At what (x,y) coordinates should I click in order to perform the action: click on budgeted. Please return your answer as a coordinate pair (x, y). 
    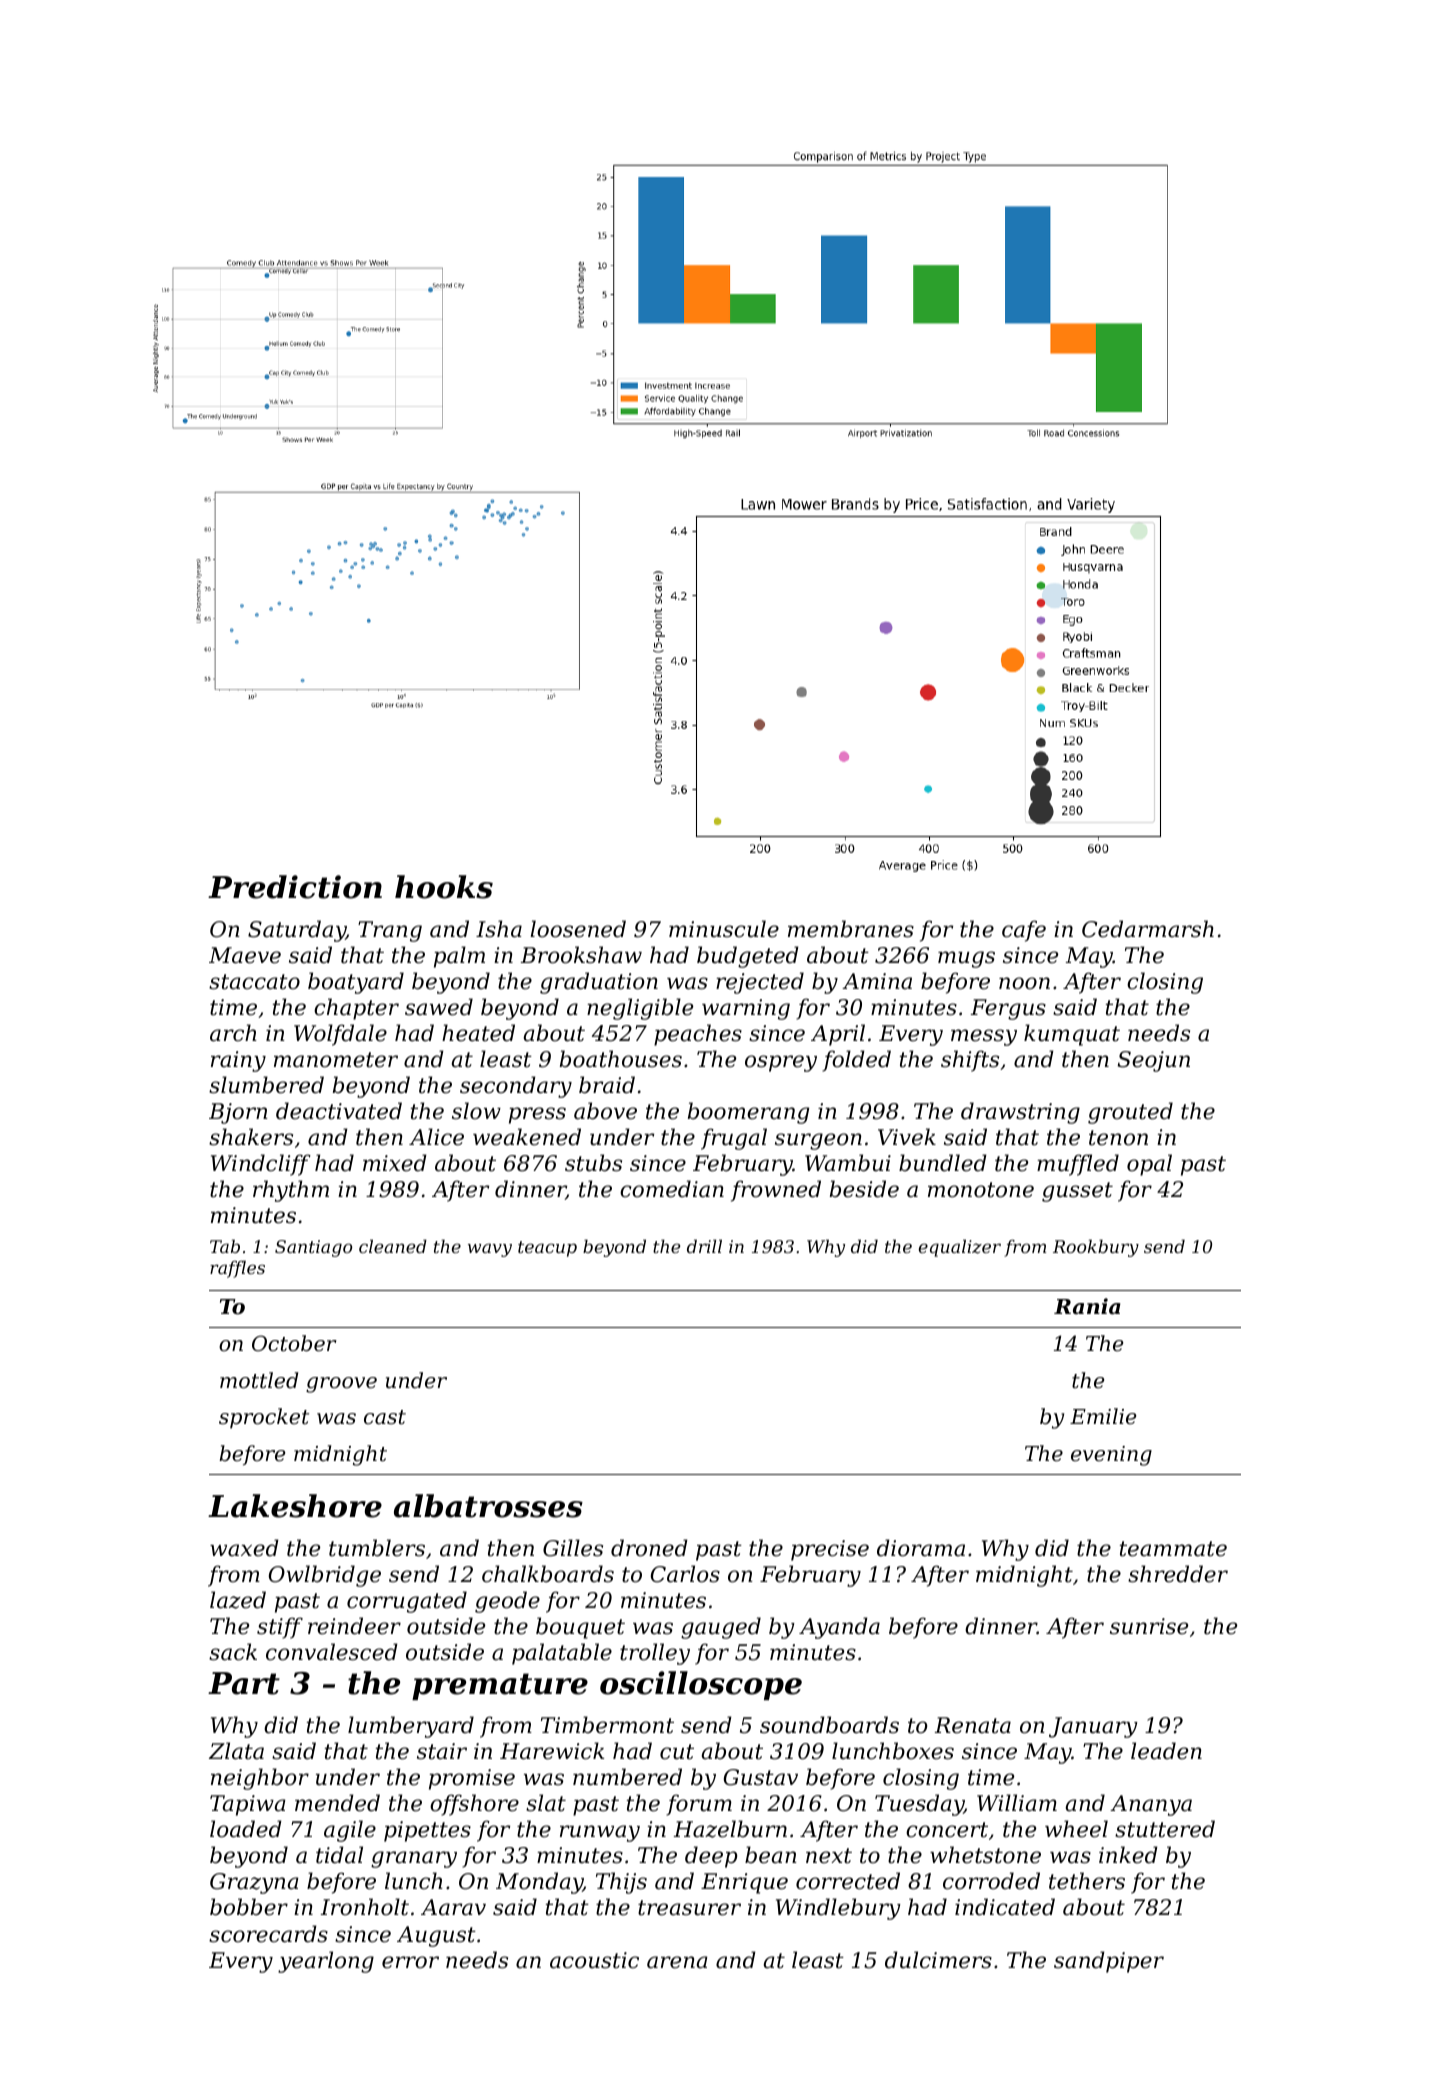
    Looking at the image, I should click on (748, 957).
